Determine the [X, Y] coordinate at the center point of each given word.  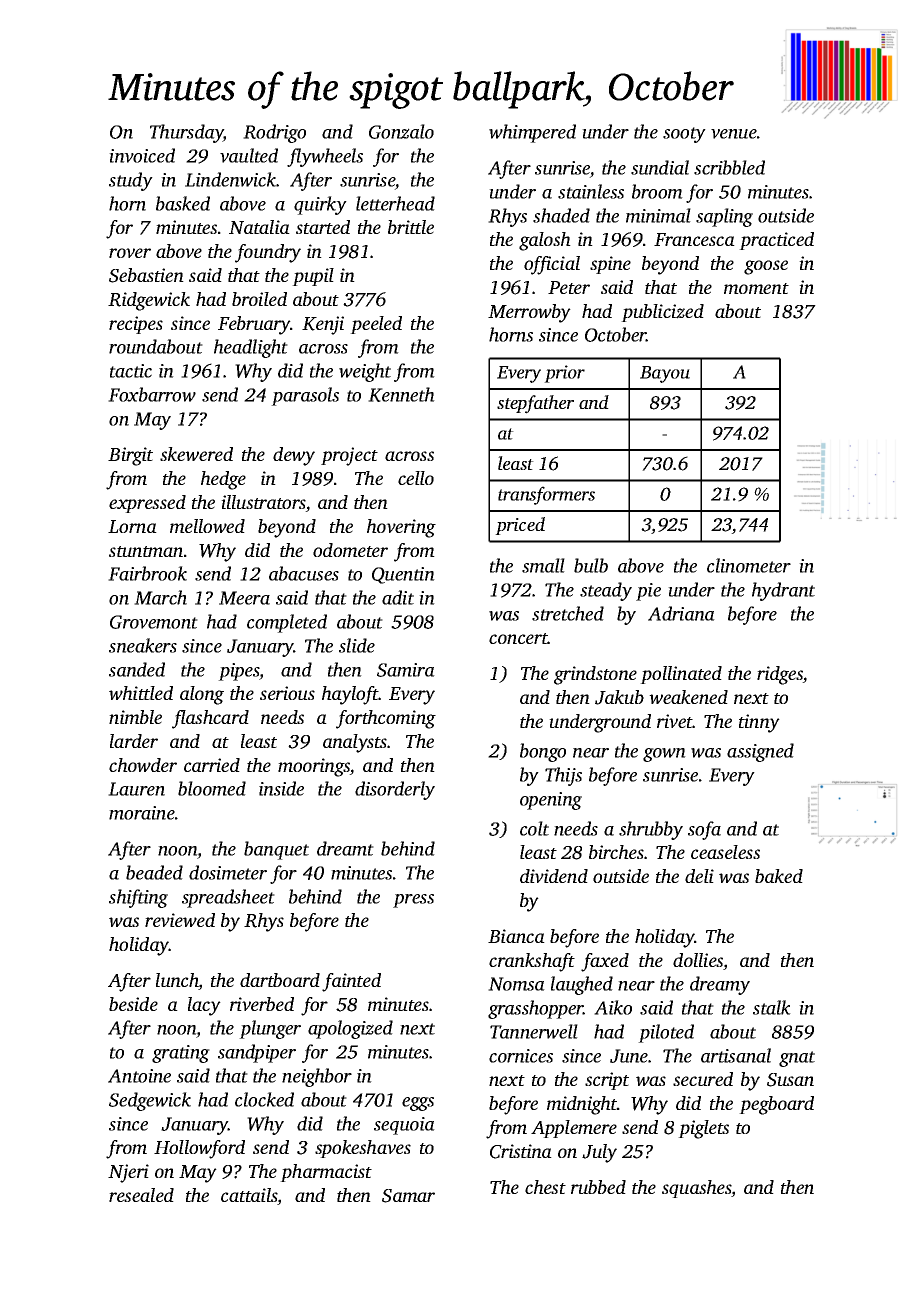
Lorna [132, 526]
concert [518, 638]
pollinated [681, 675]
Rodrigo [274, 133]
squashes [697, 1189]
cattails [249, 1196]
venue [734, 134]
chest [545, 1187]
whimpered [532, 133]
